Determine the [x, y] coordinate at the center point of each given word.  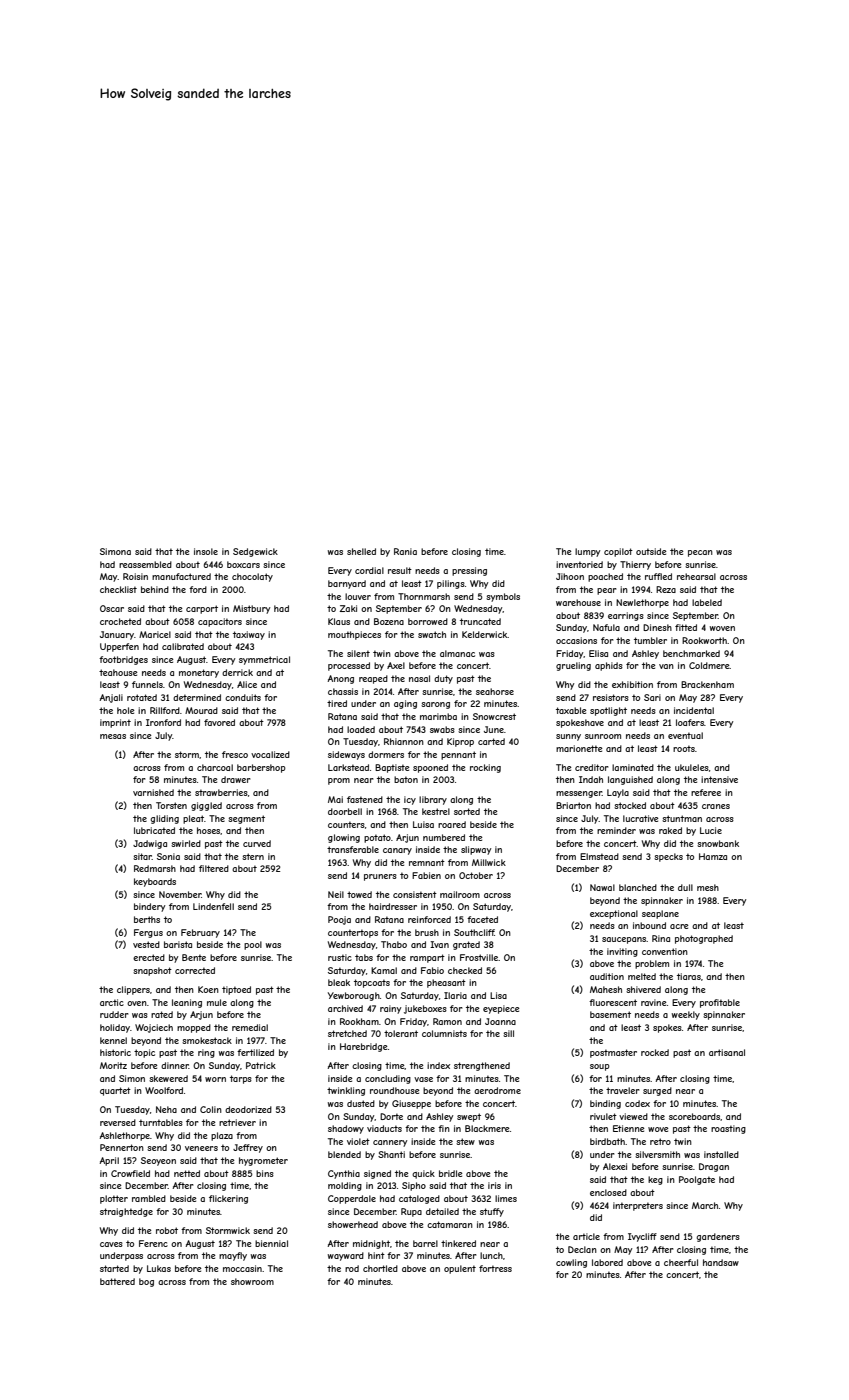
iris [494, 1185]
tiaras [689, 976]
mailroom [460, 894]
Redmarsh [155, 868]
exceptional [614, 914]
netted [187, 1173]
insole [206, 551]
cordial [369, 570]
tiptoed [236, 990]
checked [465, 970]
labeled [707, 602]
